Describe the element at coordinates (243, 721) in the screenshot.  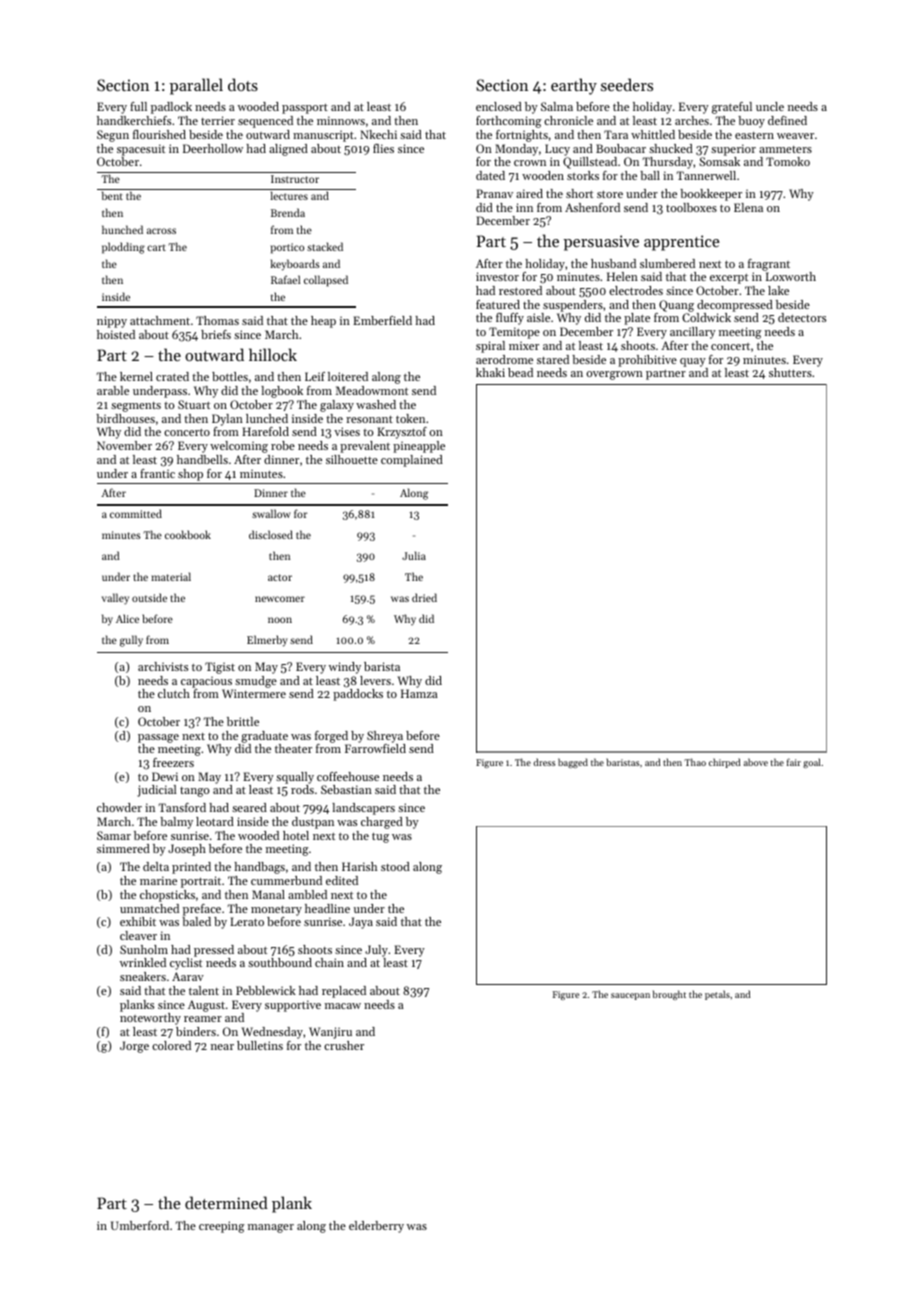
I see `brittle` at that location.
